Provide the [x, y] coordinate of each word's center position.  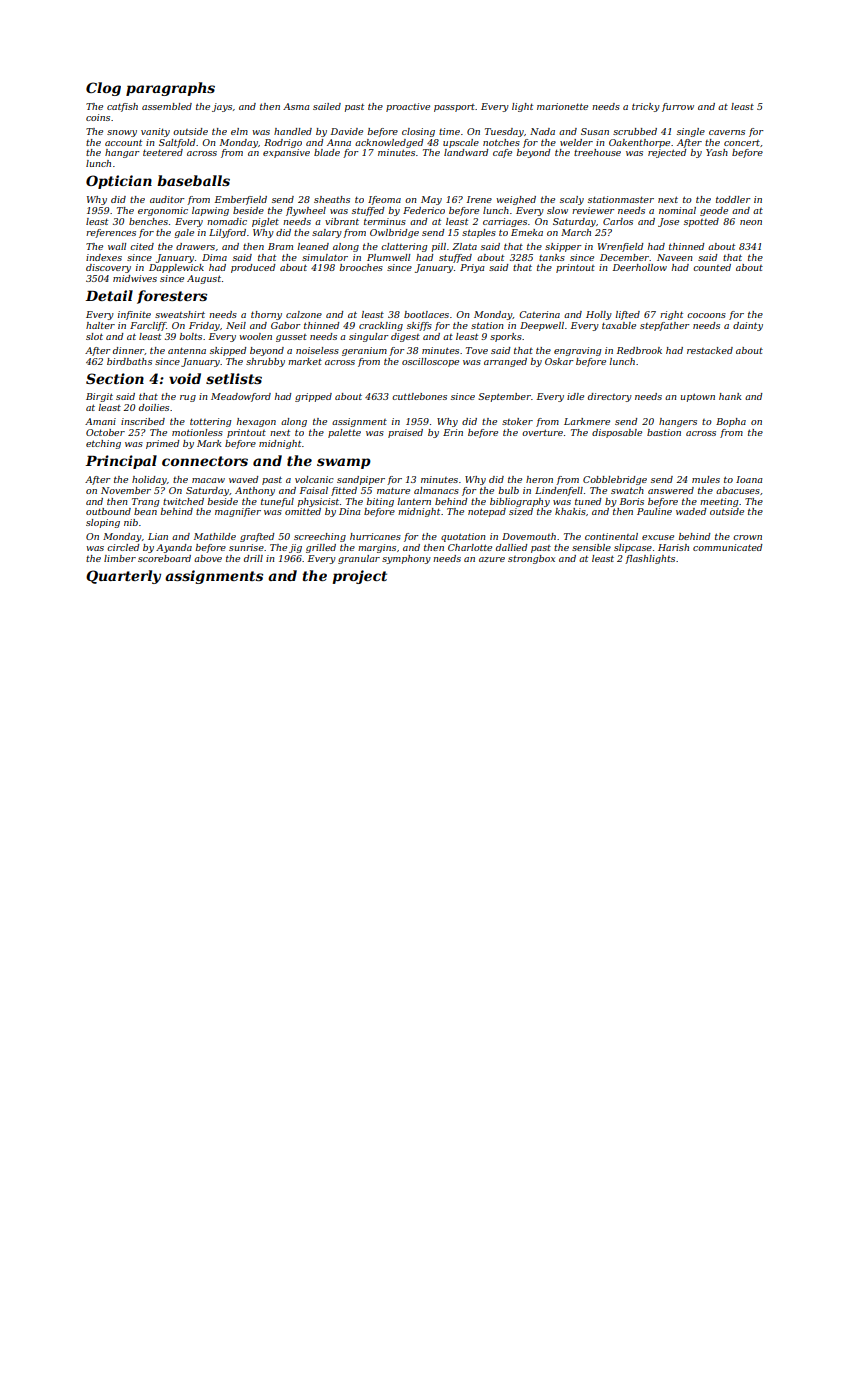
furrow [678, 107]
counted [712, 267]
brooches [361, 267]
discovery [108, 268]
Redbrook [639, 350]
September [504, 397]
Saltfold [177, 143]
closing [418, 132]
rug [188, 398]
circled [123, 547]
